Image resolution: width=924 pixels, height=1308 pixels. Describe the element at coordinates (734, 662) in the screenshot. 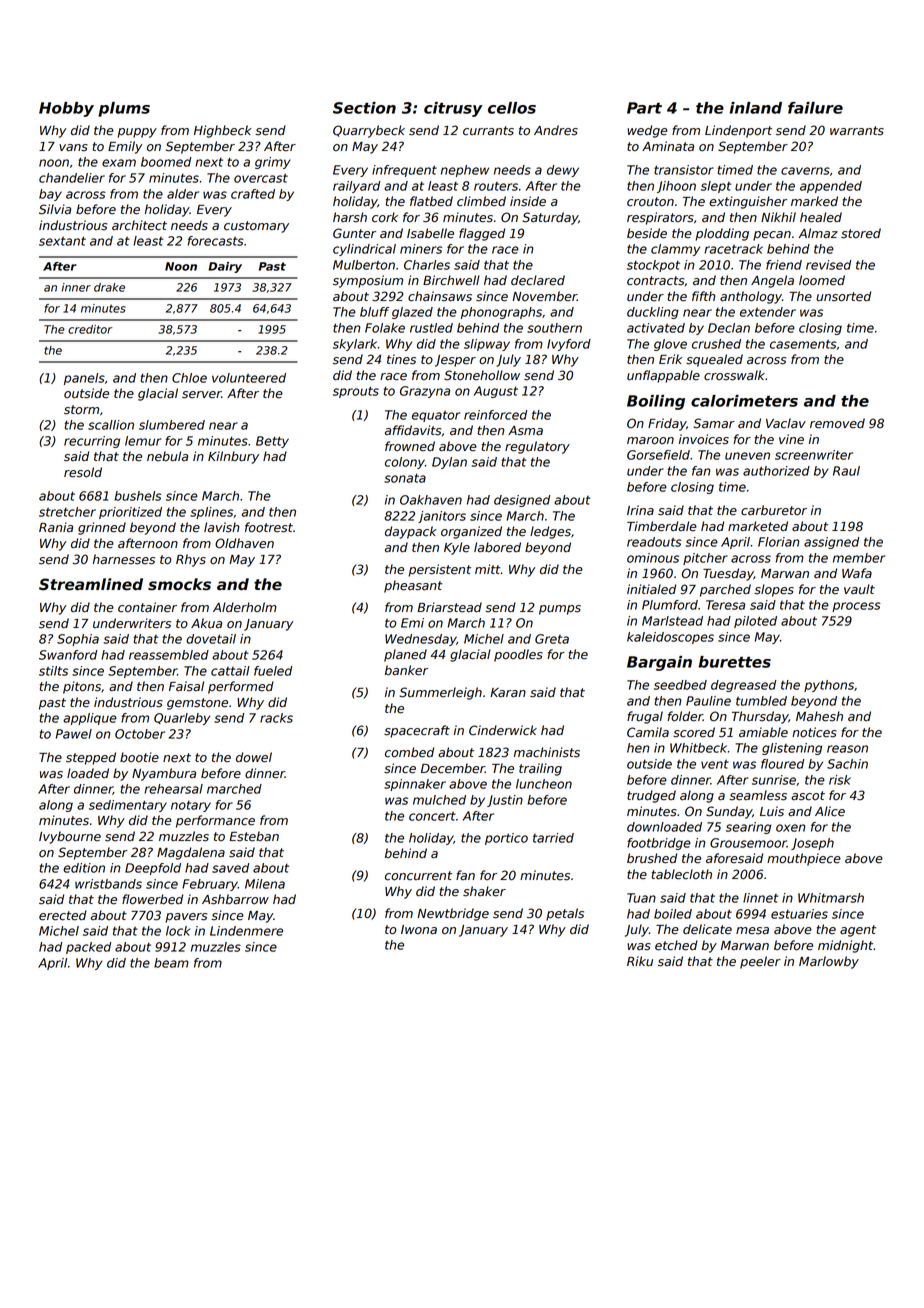

I see `burettes` at that location.
